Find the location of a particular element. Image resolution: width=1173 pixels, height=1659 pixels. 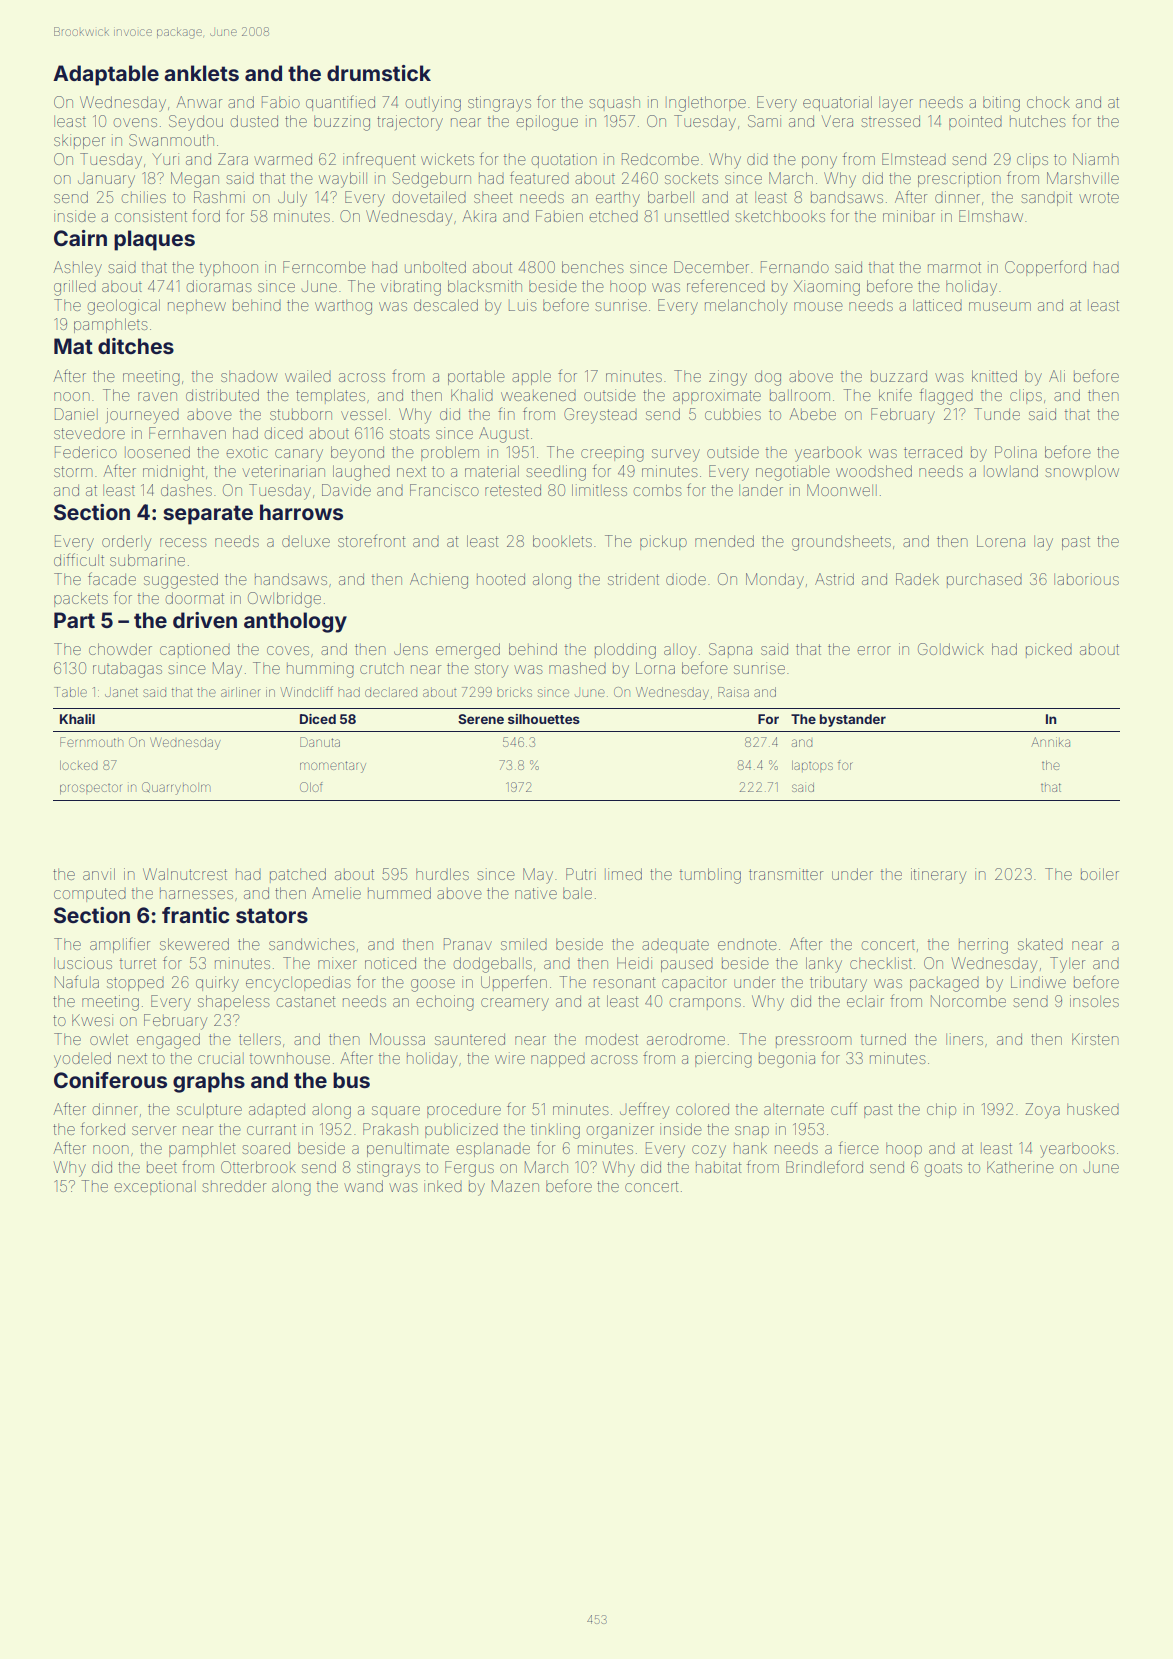

Inglethorpe is located at coordinates (706, 104).
